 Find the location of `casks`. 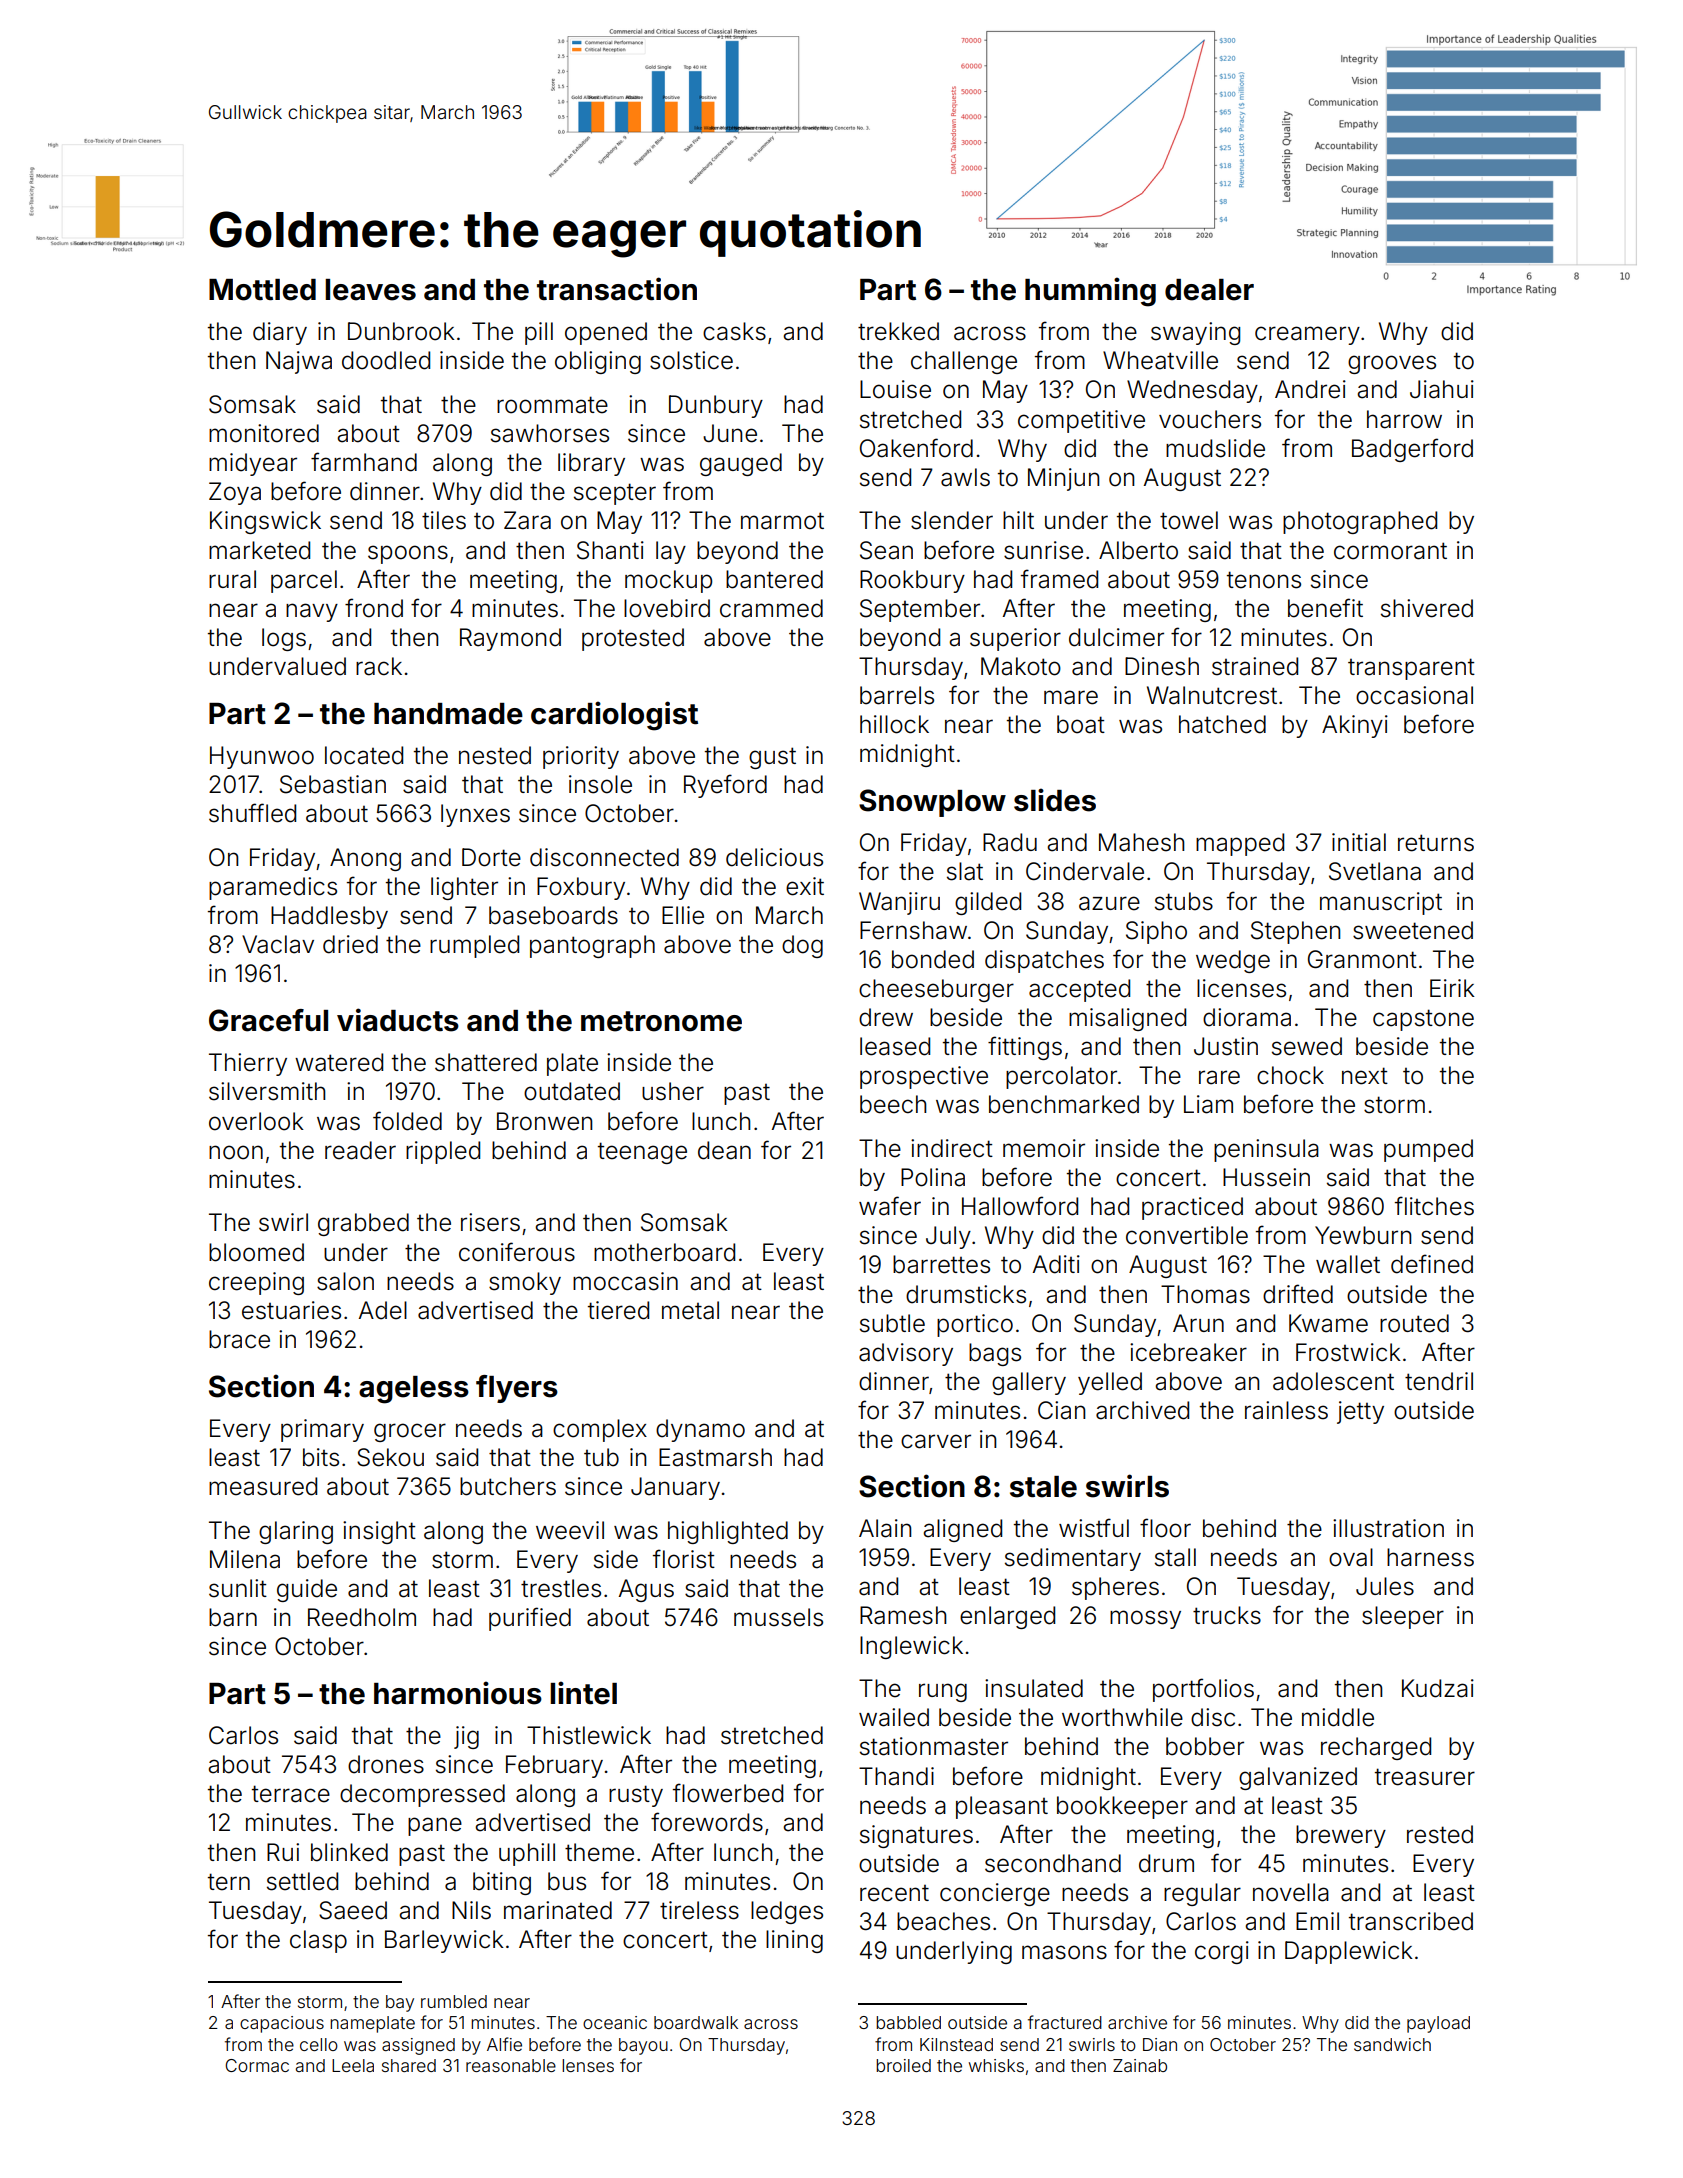

casks is located at coordinates (734, 331).
